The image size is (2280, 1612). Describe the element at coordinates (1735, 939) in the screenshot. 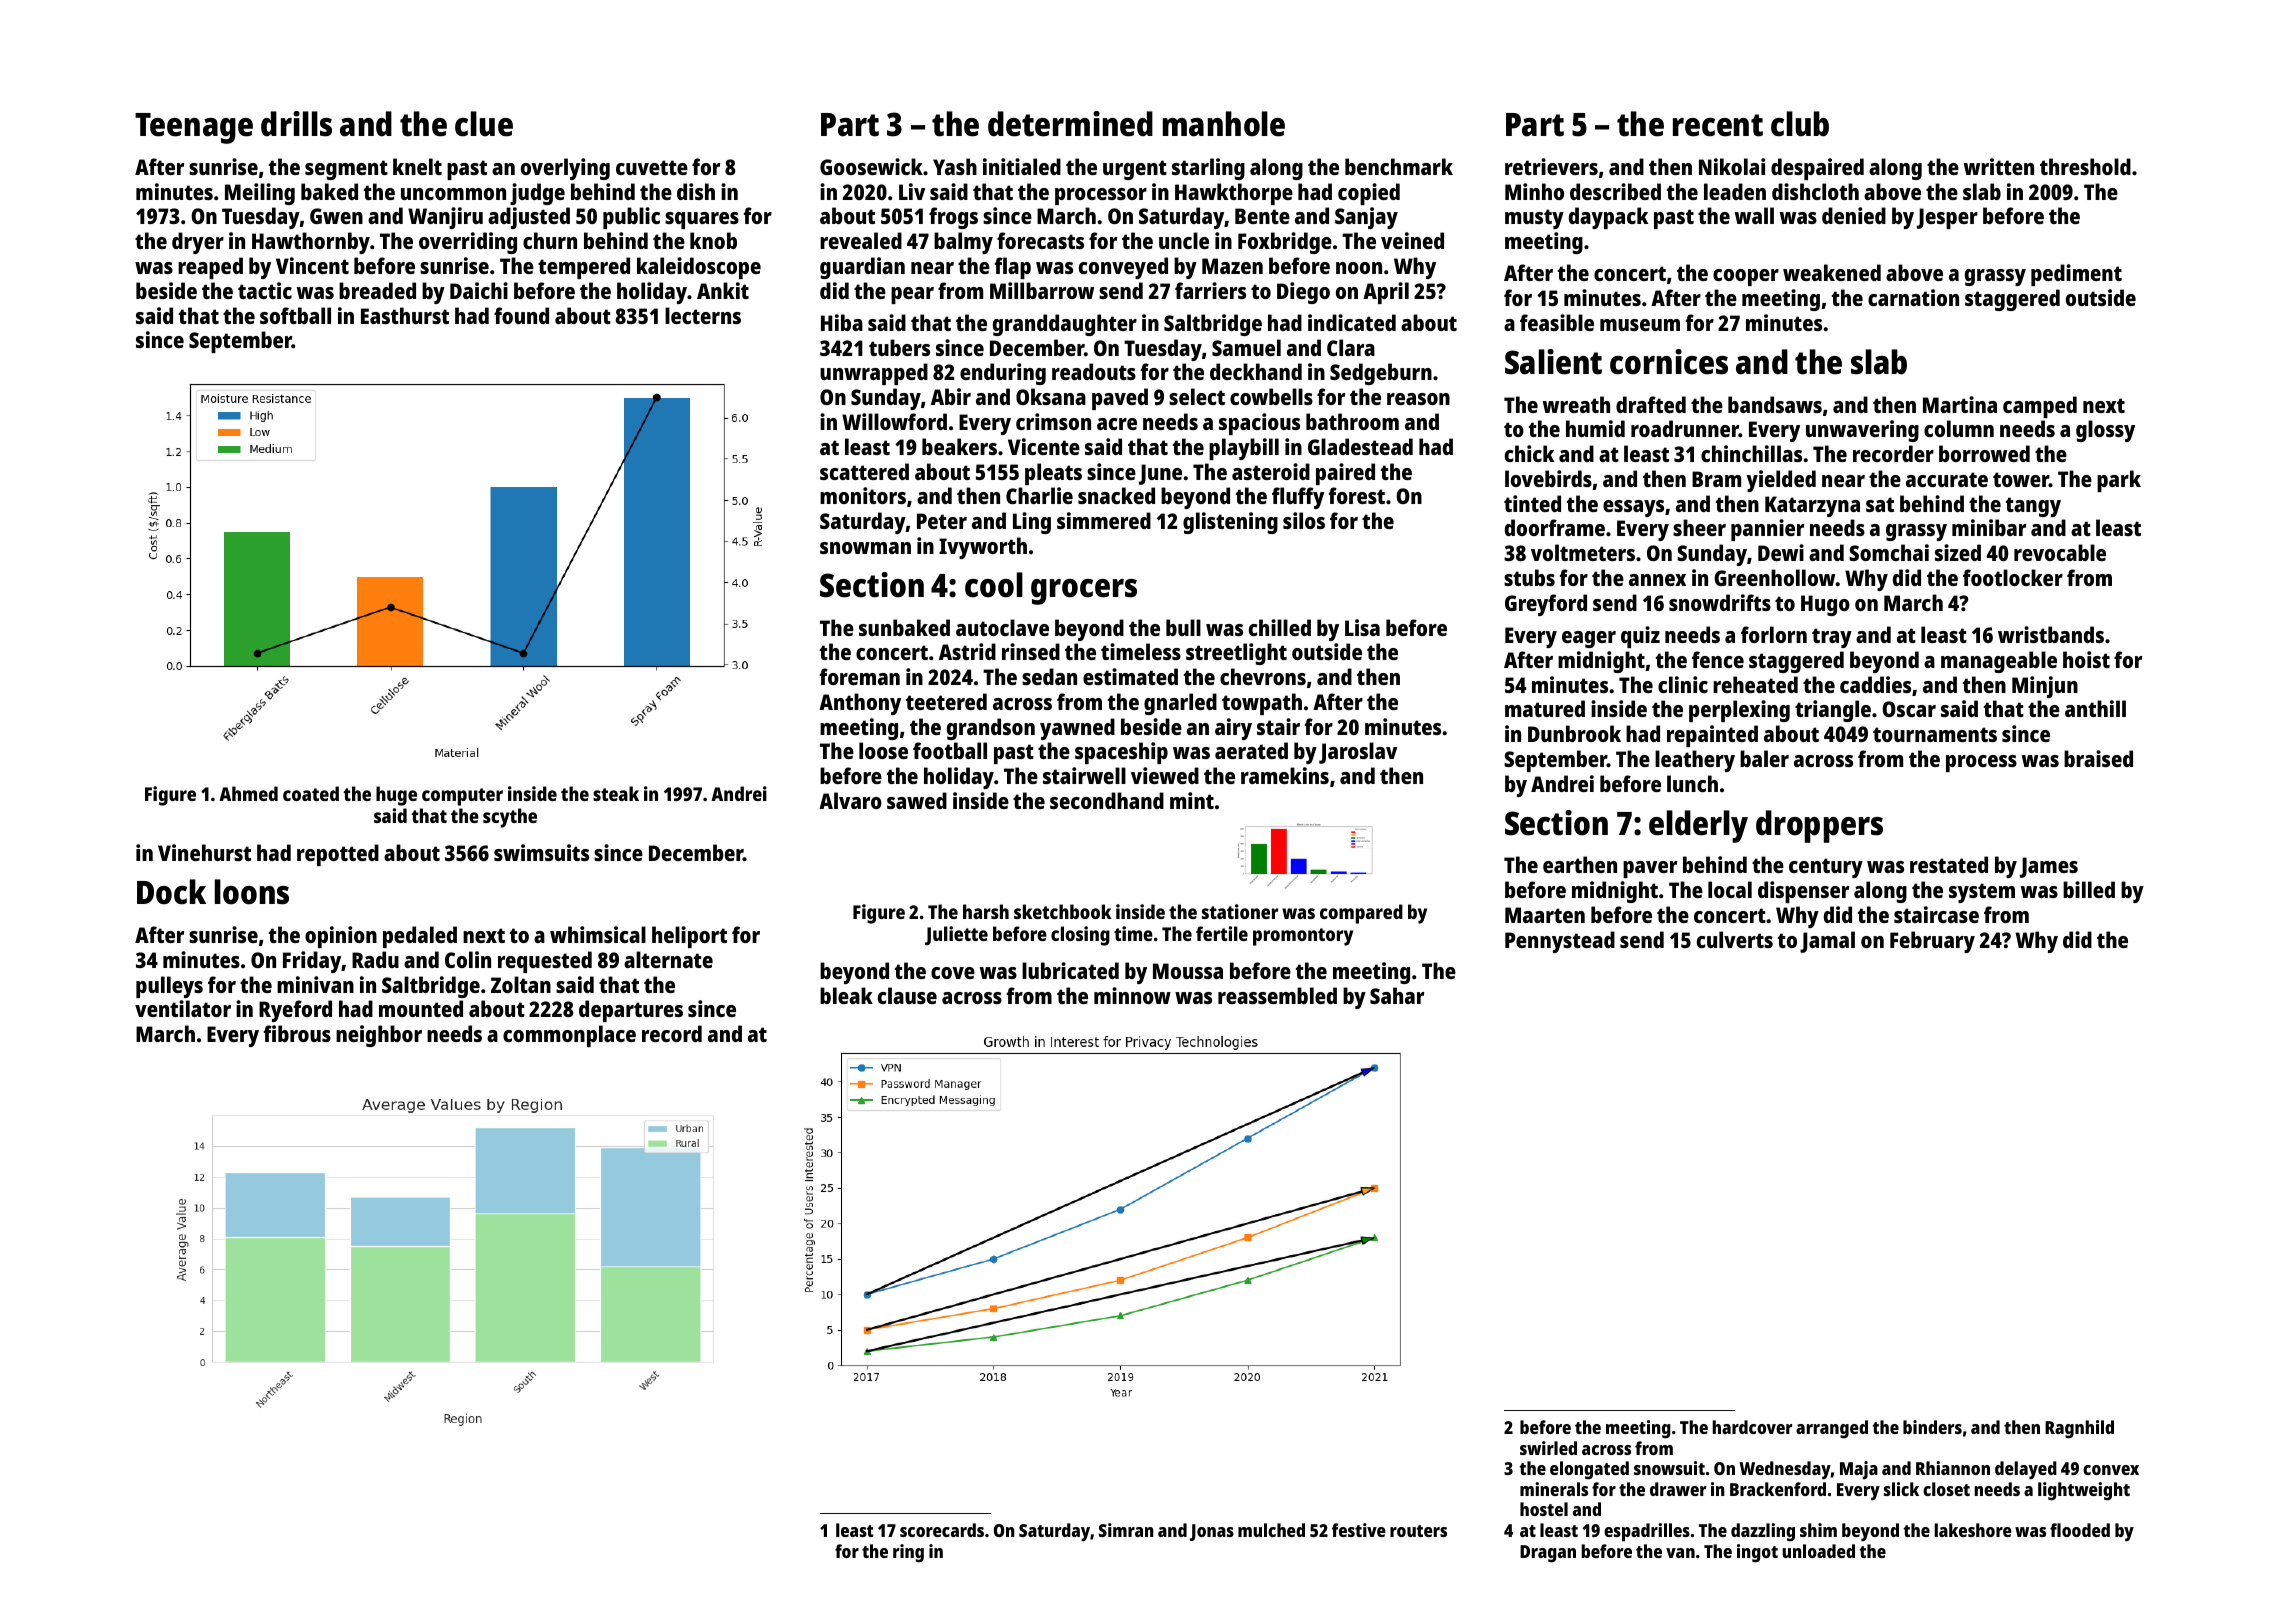

I see `culverts` at that location.
